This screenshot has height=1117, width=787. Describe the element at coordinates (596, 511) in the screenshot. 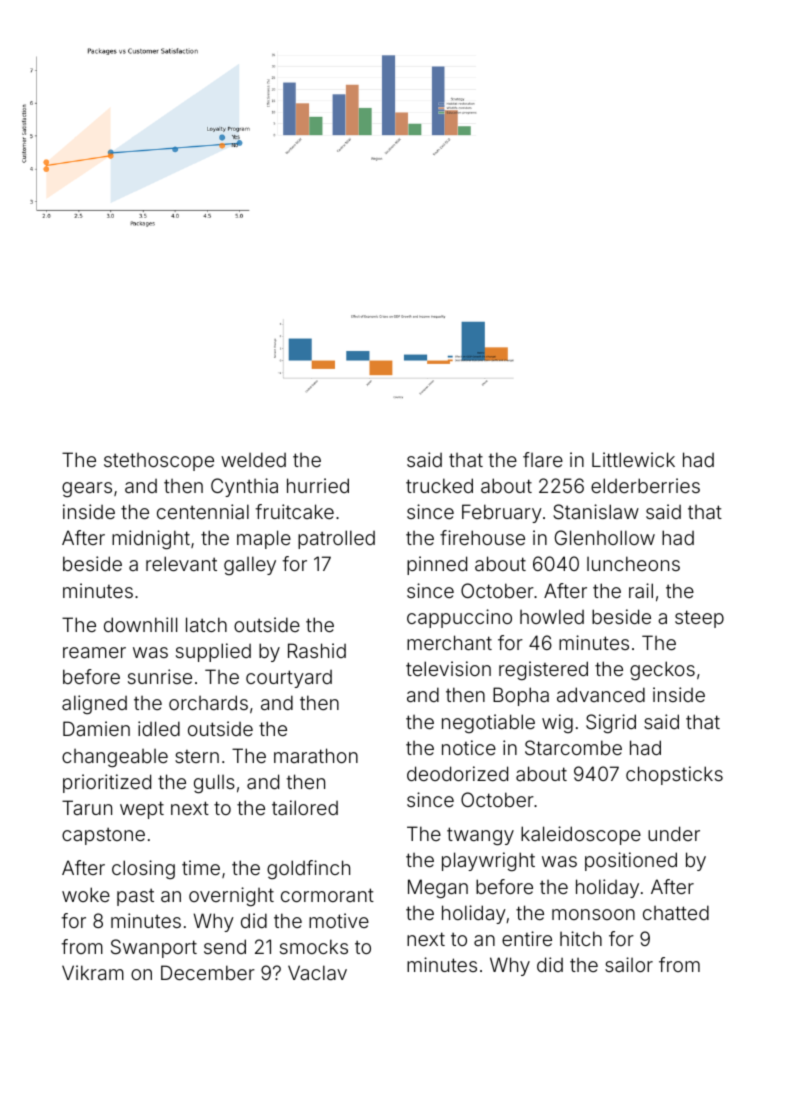

I see `Stanislaw` at that location.
